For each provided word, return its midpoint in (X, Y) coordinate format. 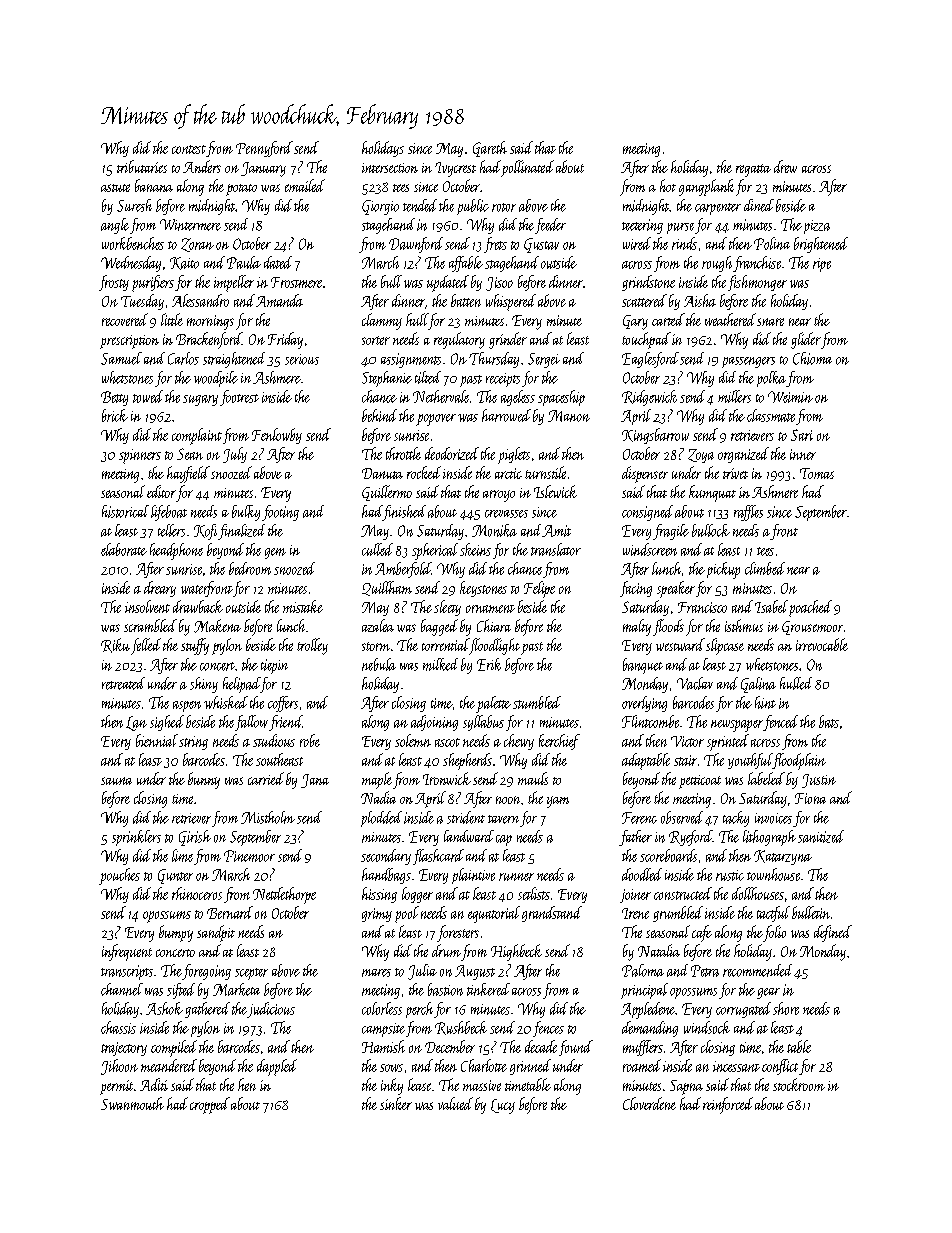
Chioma (812, 358)
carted (668, 319)
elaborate (124, 549)
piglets (514, 455)
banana (154, 185)
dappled (277, 1067)
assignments (411, 360)
